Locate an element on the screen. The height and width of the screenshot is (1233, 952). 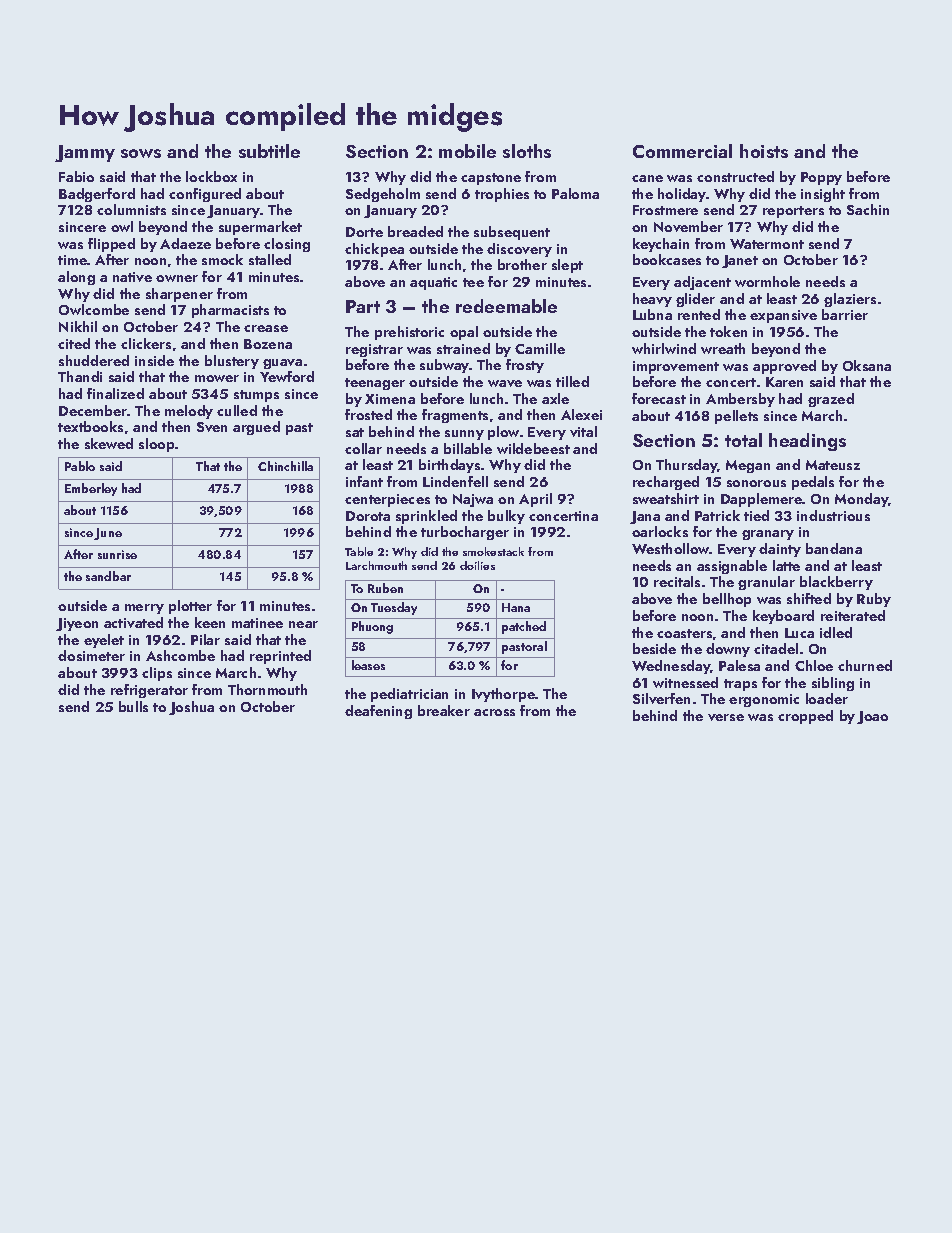
sharpener is located at coordinates (179, 295).
